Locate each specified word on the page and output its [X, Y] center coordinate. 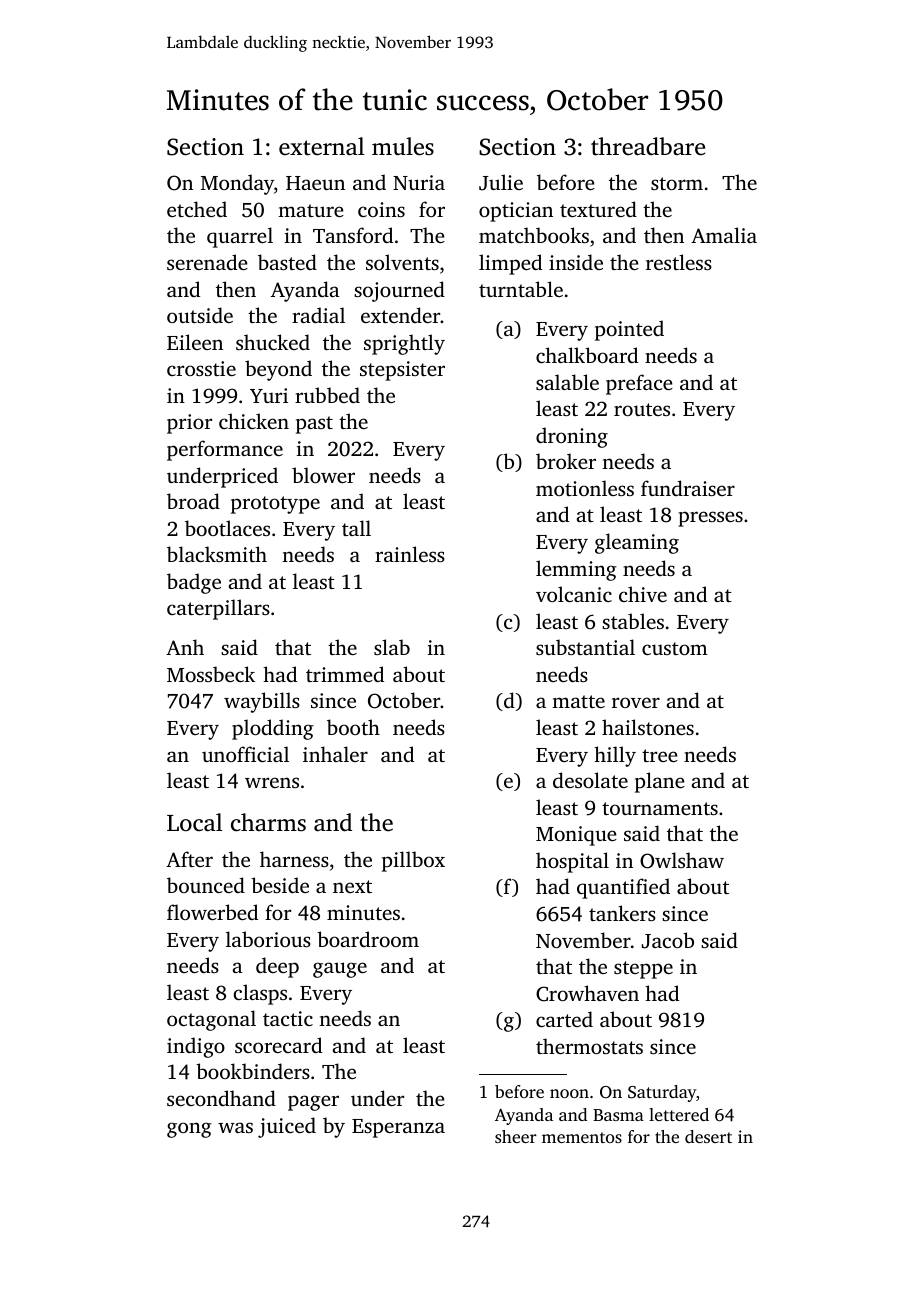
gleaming [637, 543]
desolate [590, 780]
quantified [623, 888]
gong [189, 1130]
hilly [615, 756]
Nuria [419, 182]
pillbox [413, 861]
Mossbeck [211, 674]
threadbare [648, 146]
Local [194, 822]
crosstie [201, 368]
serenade [207, 262]
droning [572, 437]
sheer [516, 1136]
